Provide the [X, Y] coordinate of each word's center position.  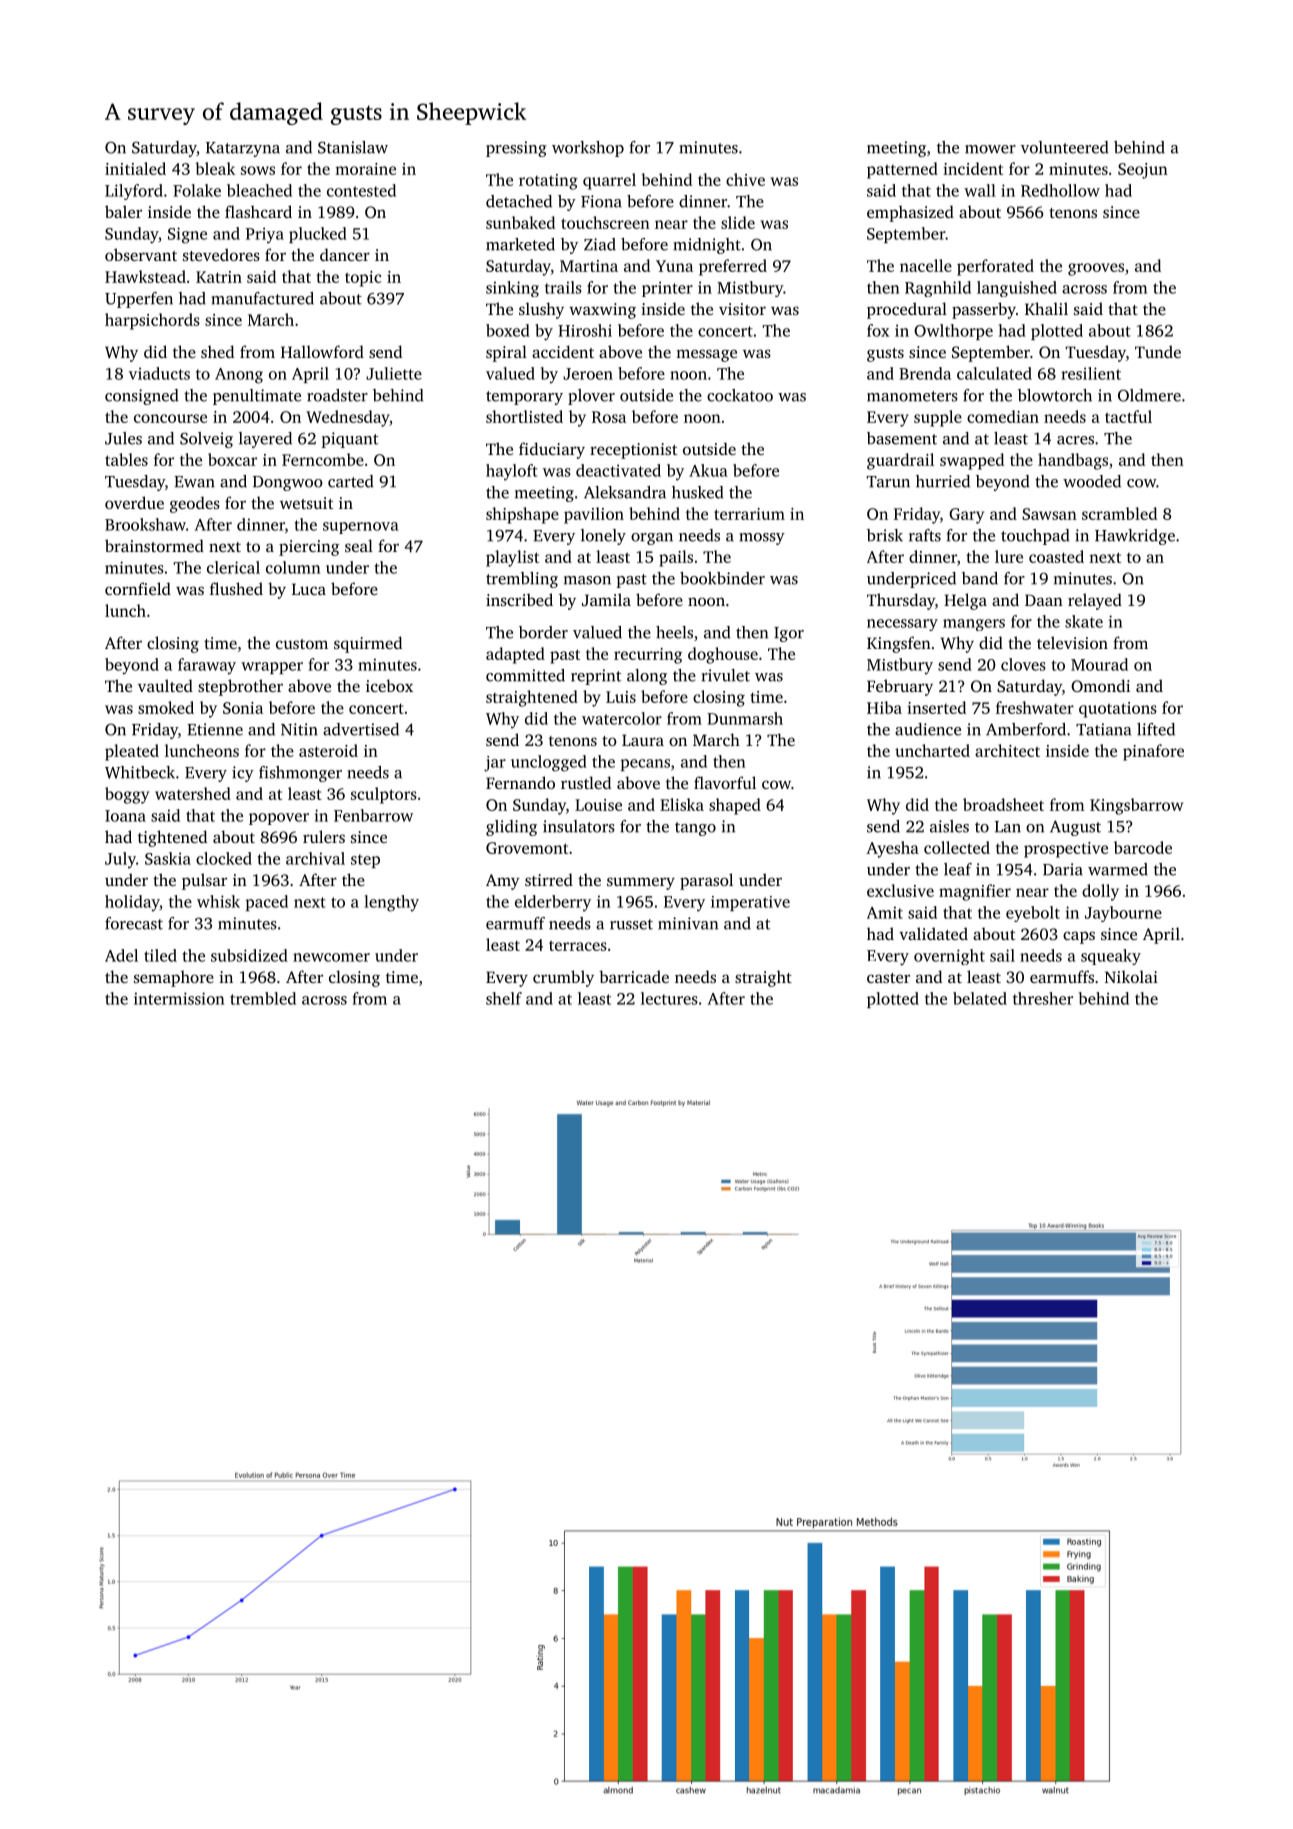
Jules [123, 438]
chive [745, 179]
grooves [1096, 269]
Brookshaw [145, 524]
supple [938, 418]
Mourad [1099, 664]
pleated [132, 752]
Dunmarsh [745, 718]
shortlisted [524, 416]
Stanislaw [353, 147]
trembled [263, 998]
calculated [994, 373]
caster [888, 978]
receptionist [633, 451]
